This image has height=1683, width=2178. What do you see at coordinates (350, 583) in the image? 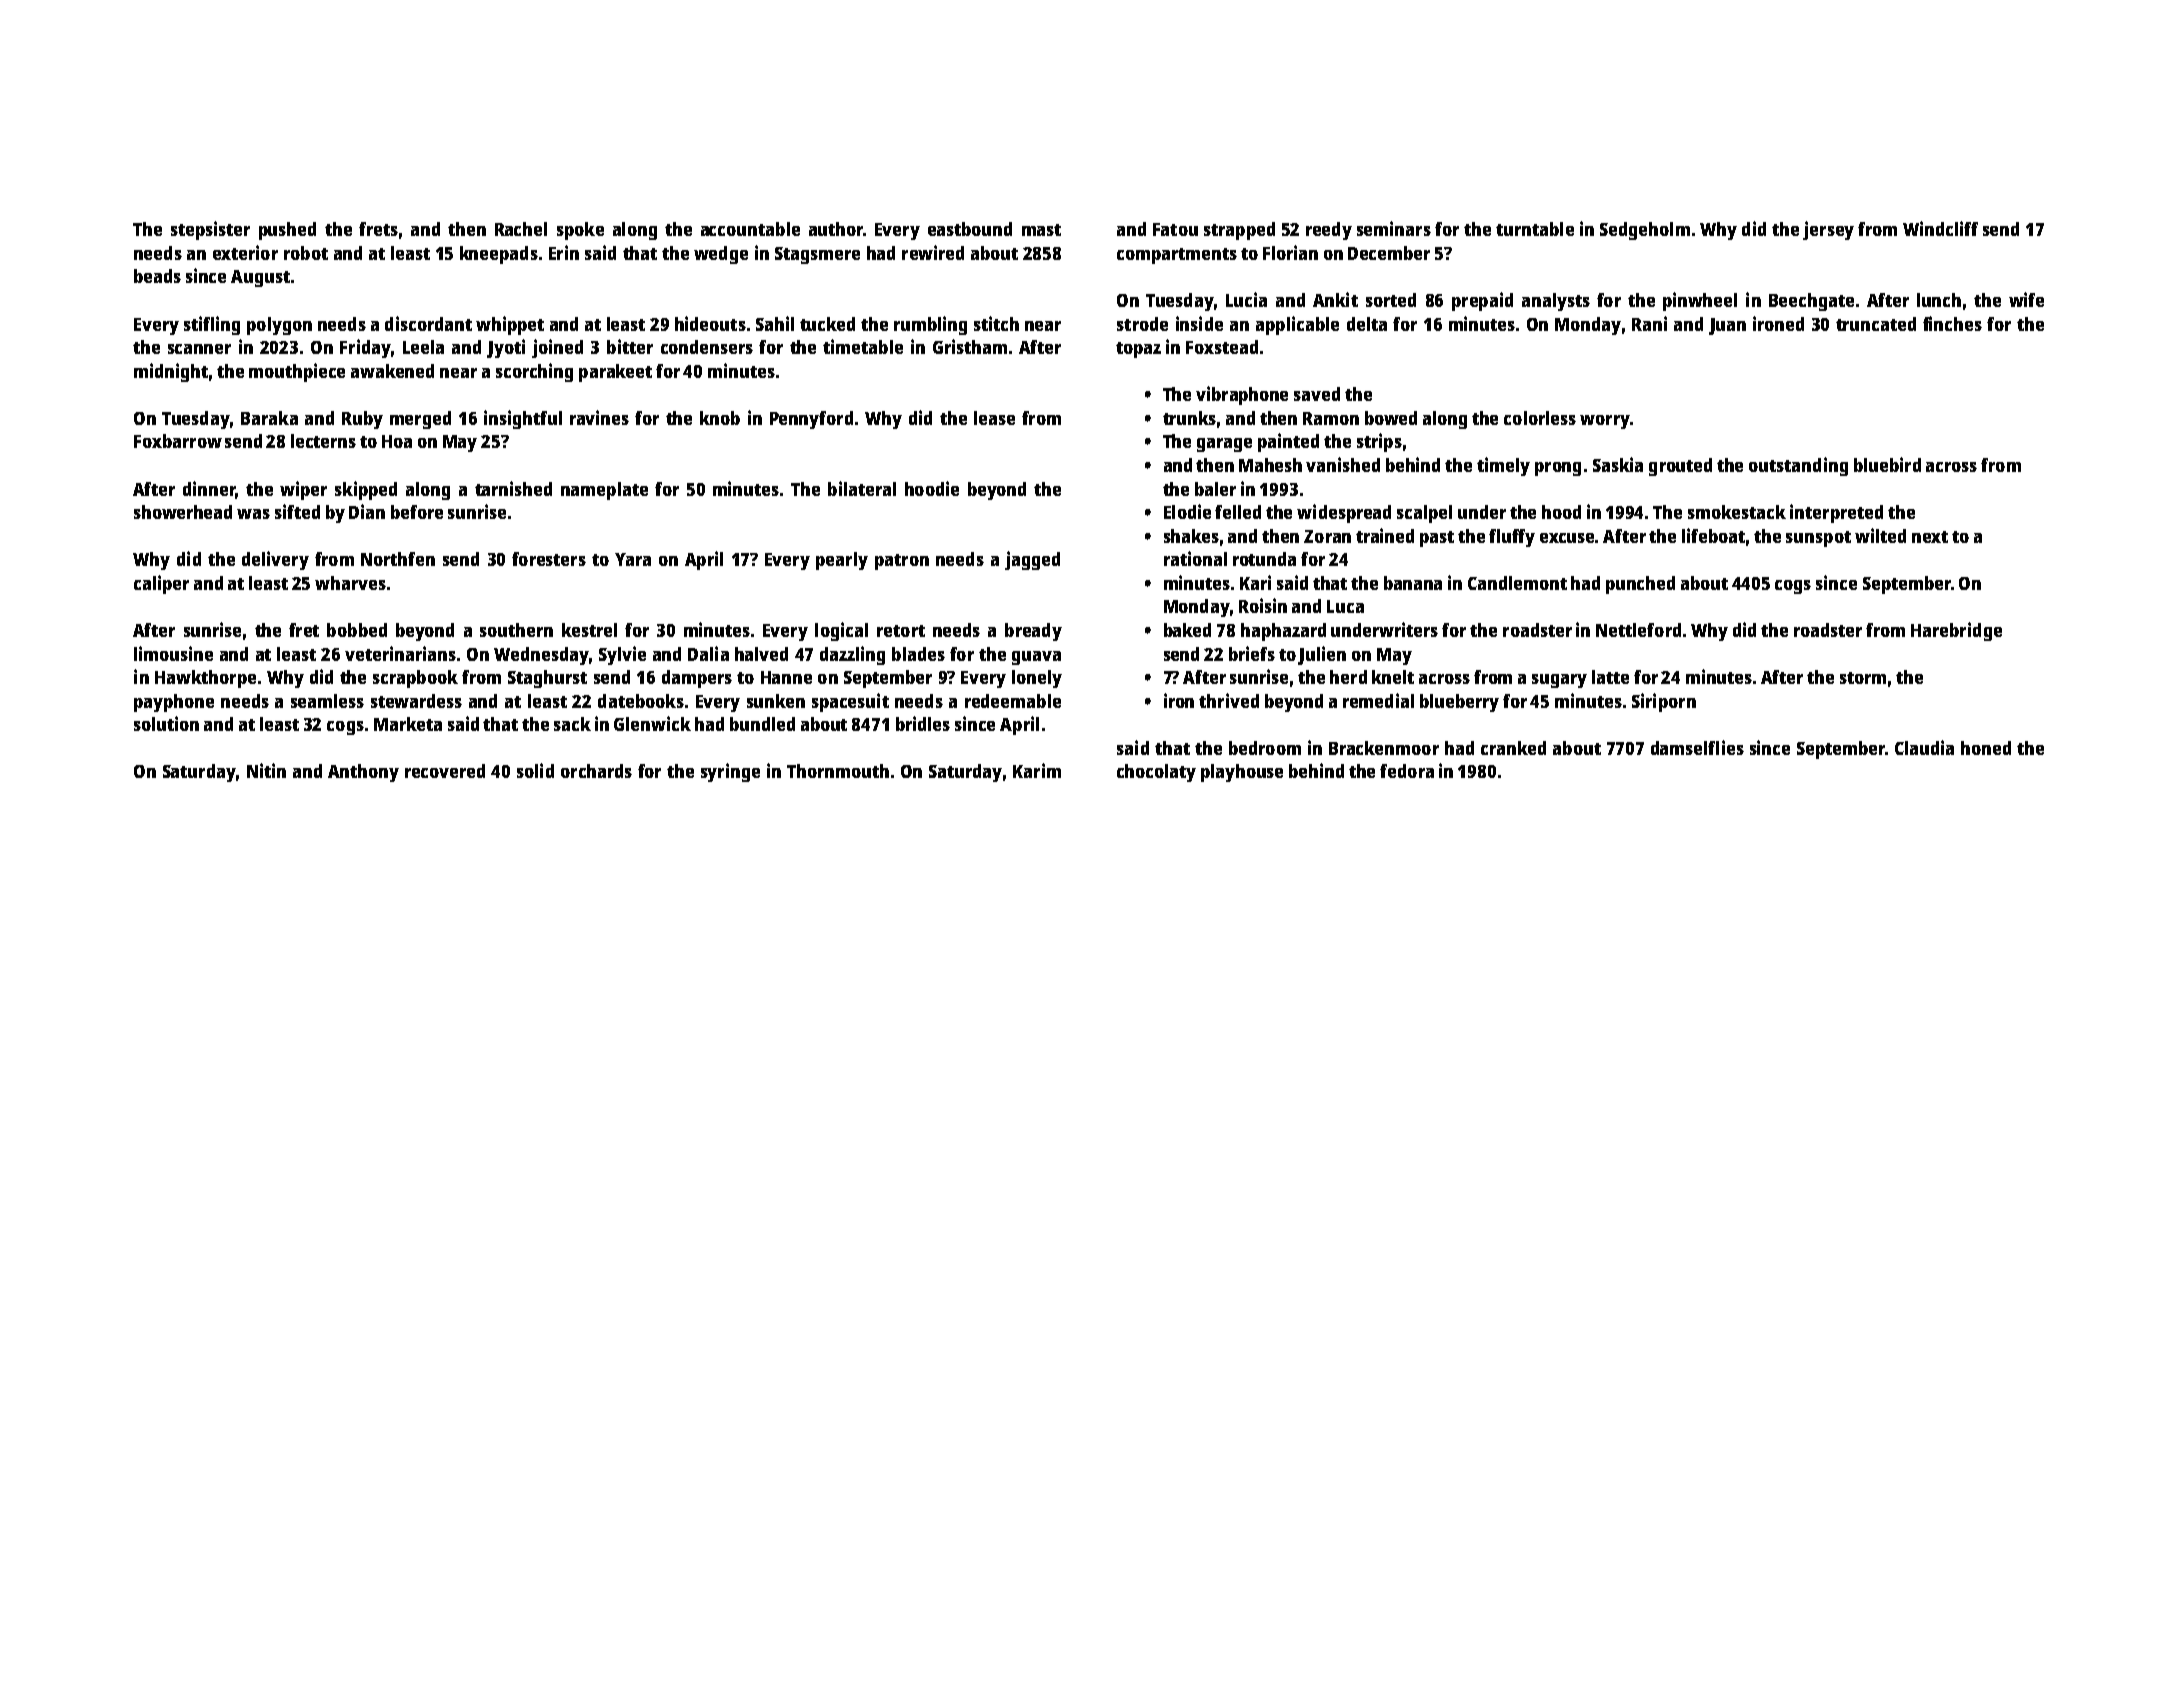
I see `wharves` at bounding box center [350, 583].
